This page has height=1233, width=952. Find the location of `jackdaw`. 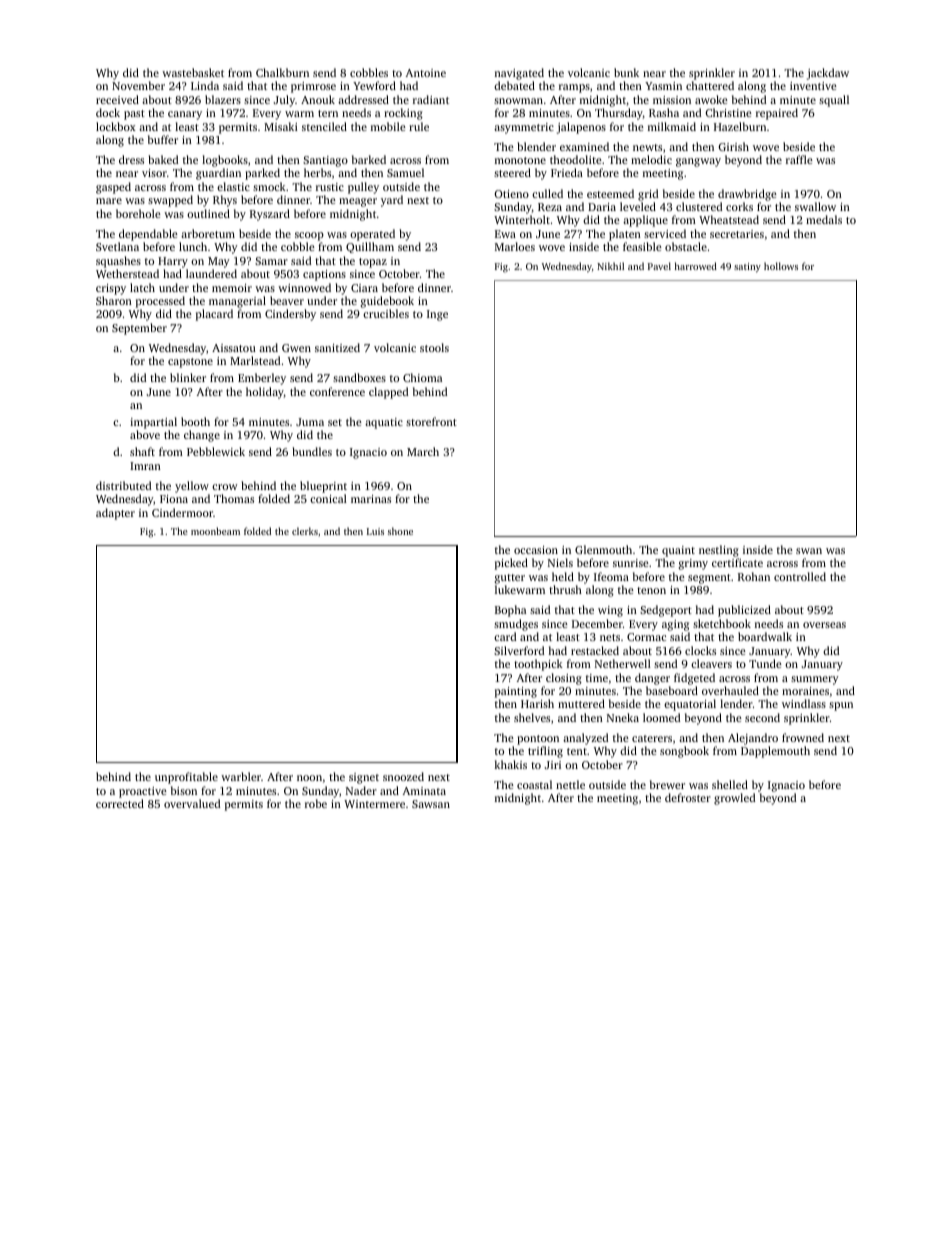

jackdaw is located at coordinates (828, 74).
